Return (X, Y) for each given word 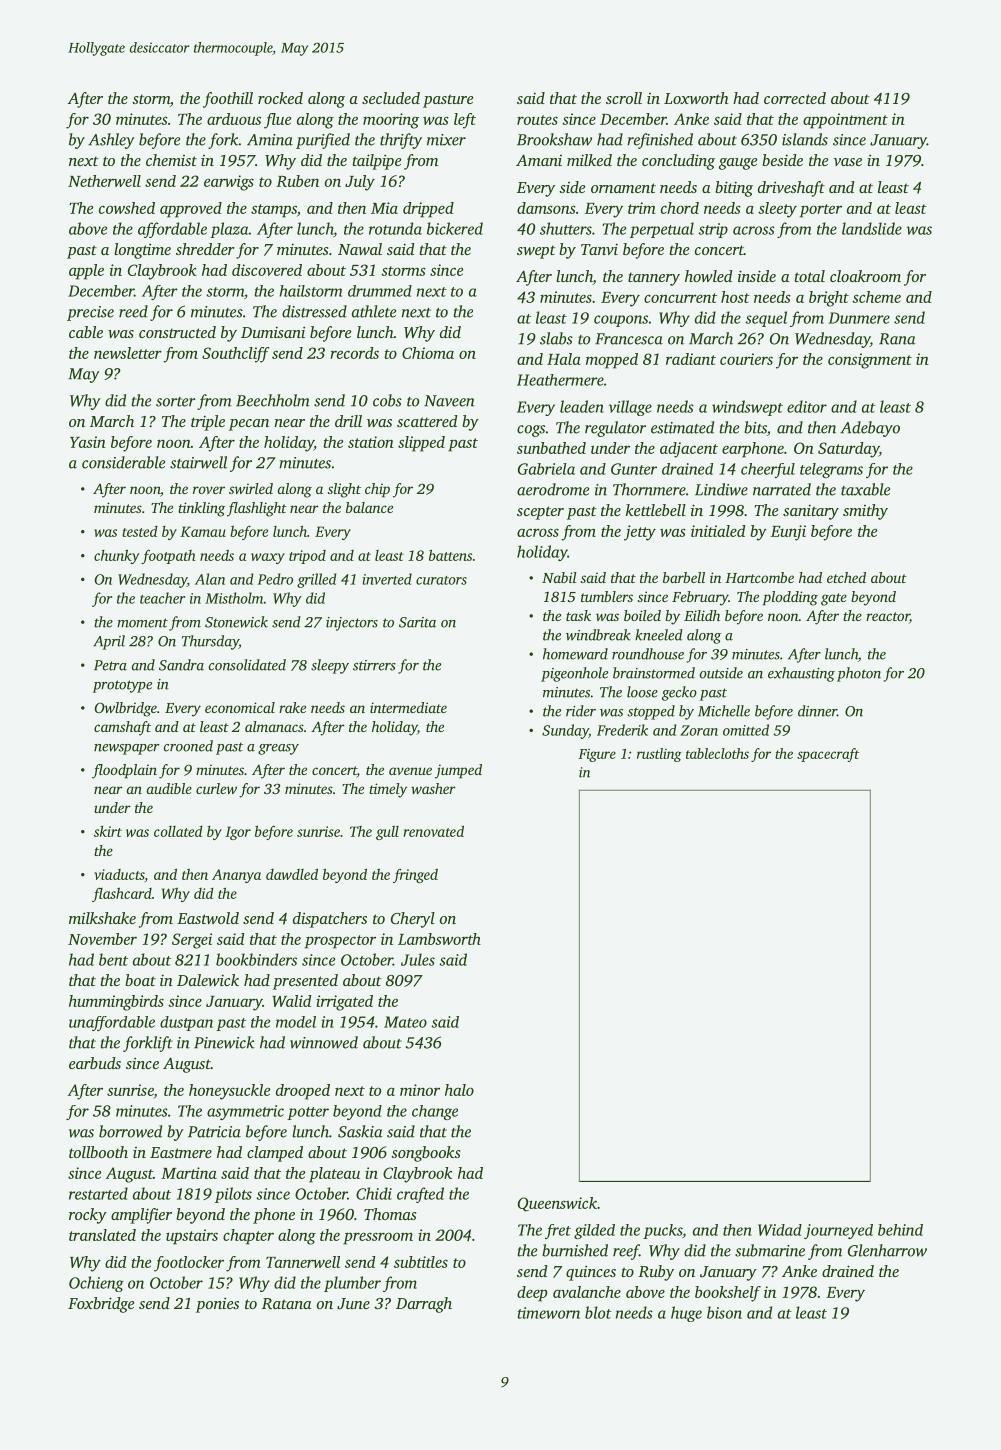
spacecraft (828, 755)
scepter (540, 513)
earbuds (95, 1063)
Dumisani (273, 332)
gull (387, 833)
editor (807, 406)
